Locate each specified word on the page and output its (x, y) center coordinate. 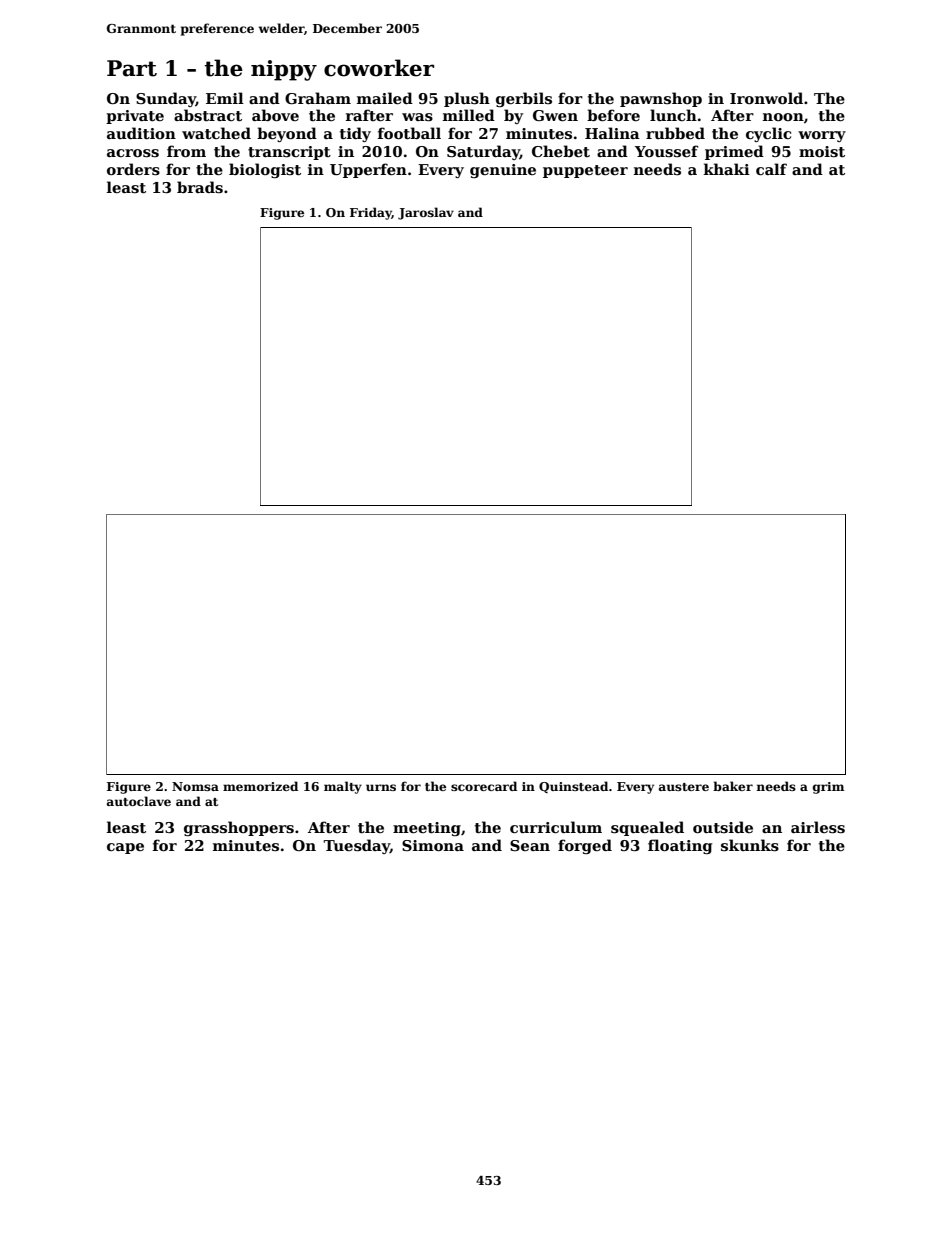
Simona (433, 845)
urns (381, 787)
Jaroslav (426, 213)
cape (125, 848)
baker (733, 786)
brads (200, 187)
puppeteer (585, 171)
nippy (284, 70)
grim (828, 788)
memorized (260, 786)
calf (771, 169)
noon (783, 117)
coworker (379, 68)
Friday (371, 213)
